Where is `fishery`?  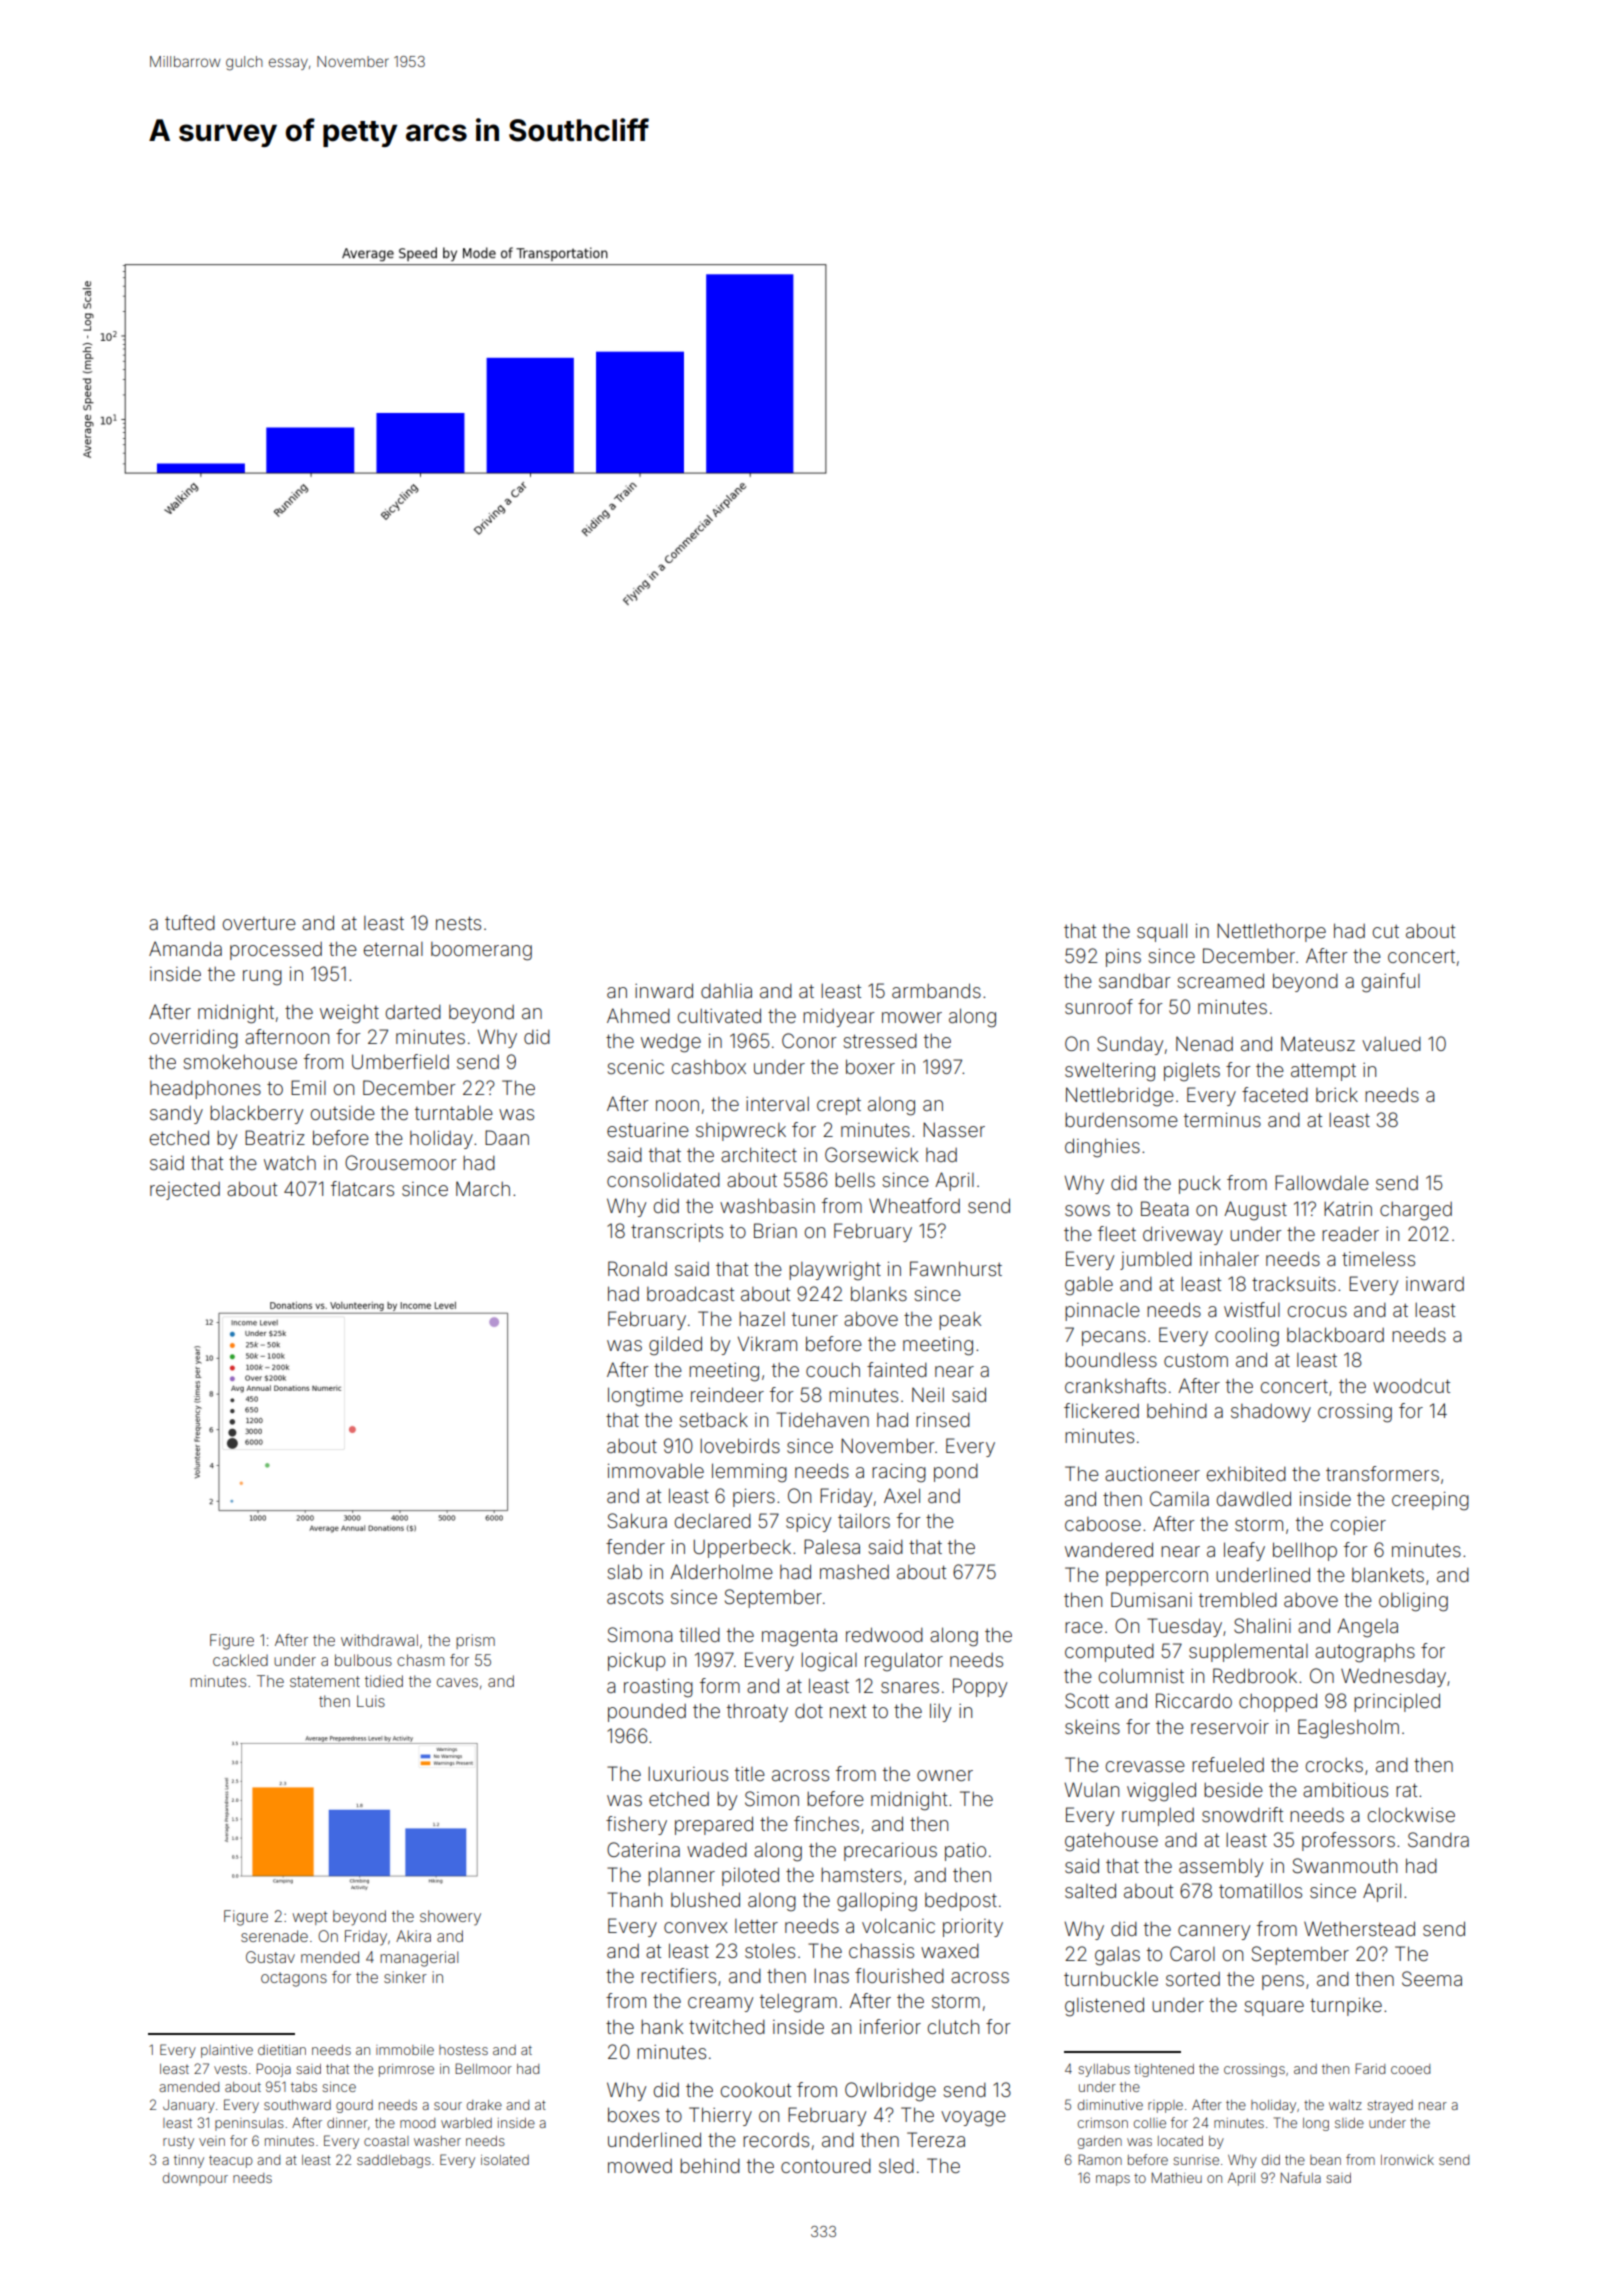
fishery is located at coordinates (636, 1825).
